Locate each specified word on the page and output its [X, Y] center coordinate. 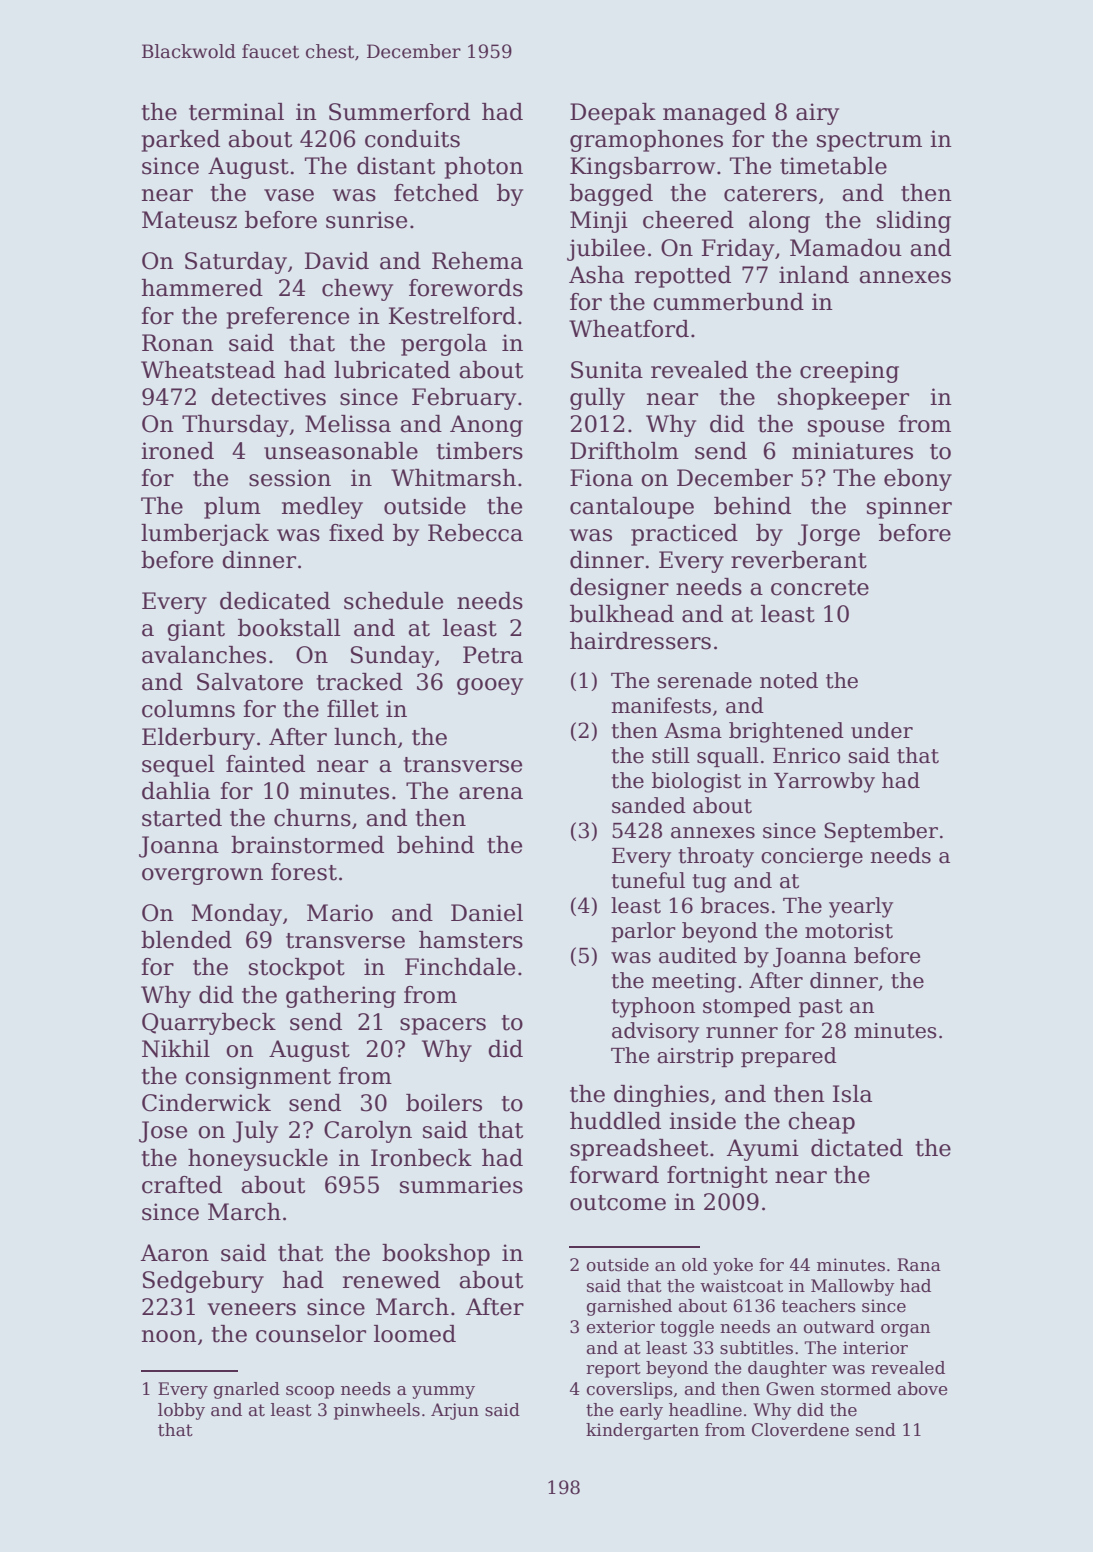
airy [817, 114]
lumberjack [205, 535]
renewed [391, 1280]
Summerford [399, 112]
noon [169, 1336]
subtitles [756, 1348]
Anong [486, 426]
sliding [914, 222]
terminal [236, 112]
